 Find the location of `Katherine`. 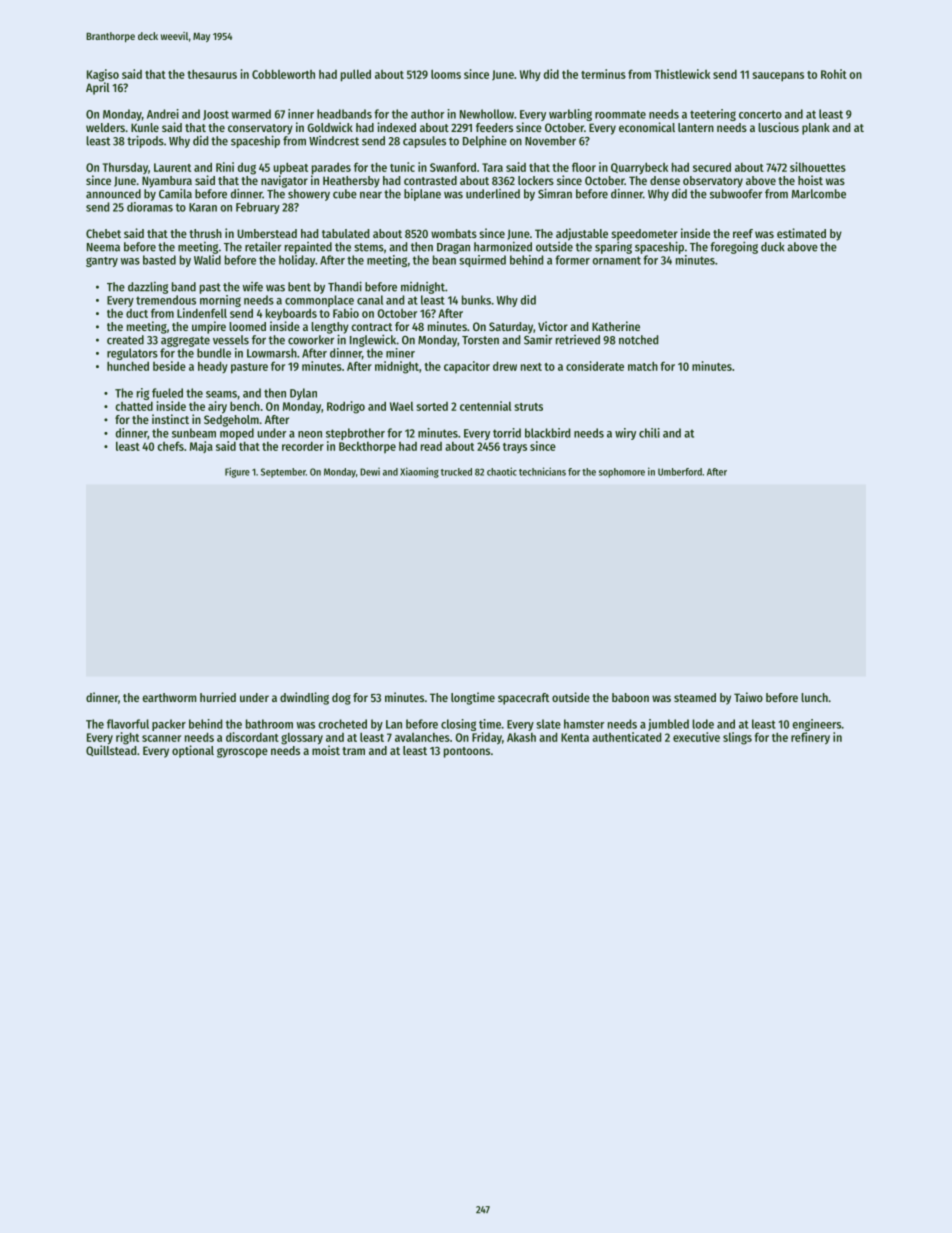

Katherine is located at coordinates (616, 326).
